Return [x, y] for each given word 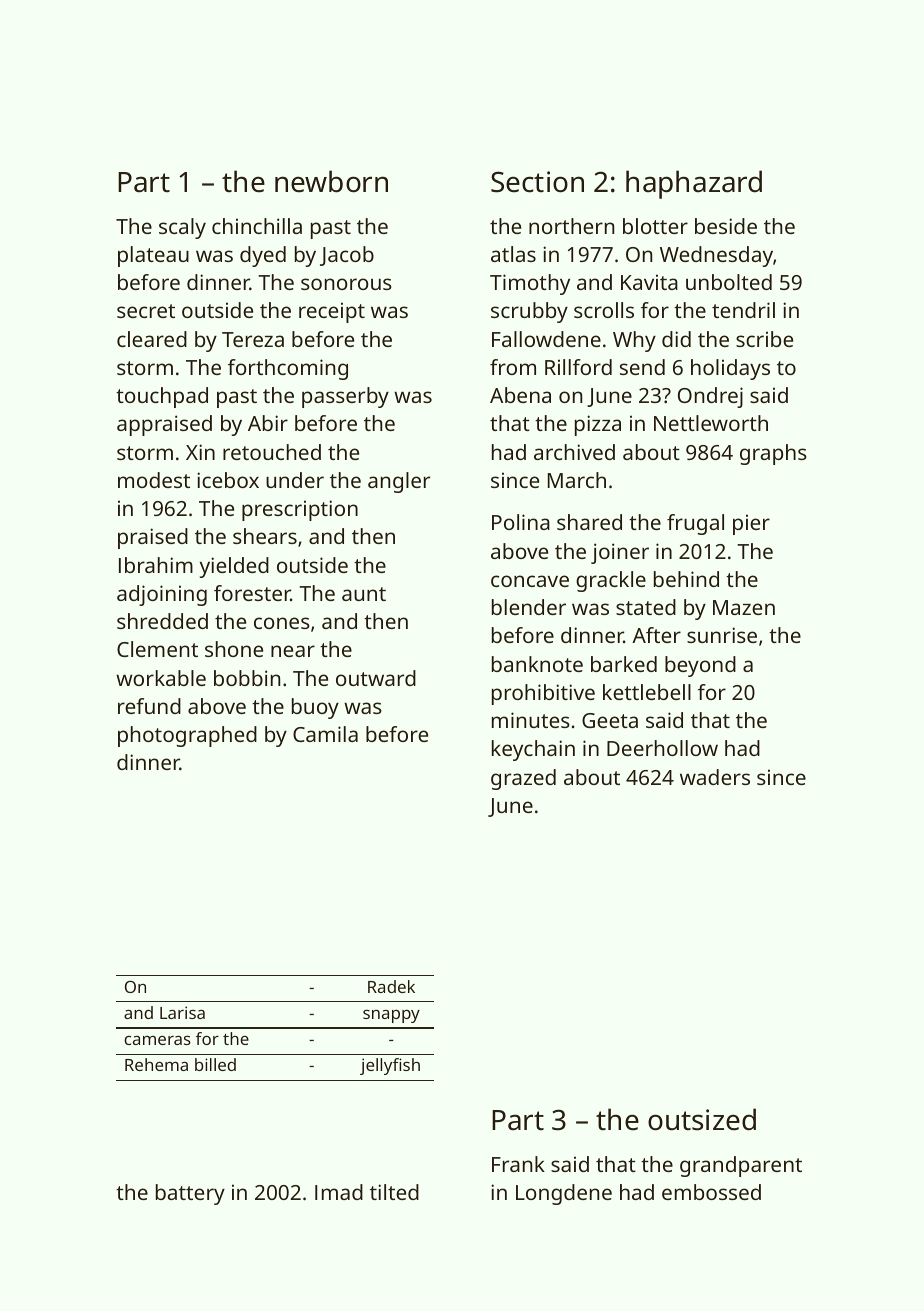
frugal [695, 524]
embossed [711, 1192]
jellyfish [390, 1066]
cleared [152, 339]
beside [726, 226]
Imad [339, 1192]
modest [154, 480]
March [577, 480]
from [513, 367]
